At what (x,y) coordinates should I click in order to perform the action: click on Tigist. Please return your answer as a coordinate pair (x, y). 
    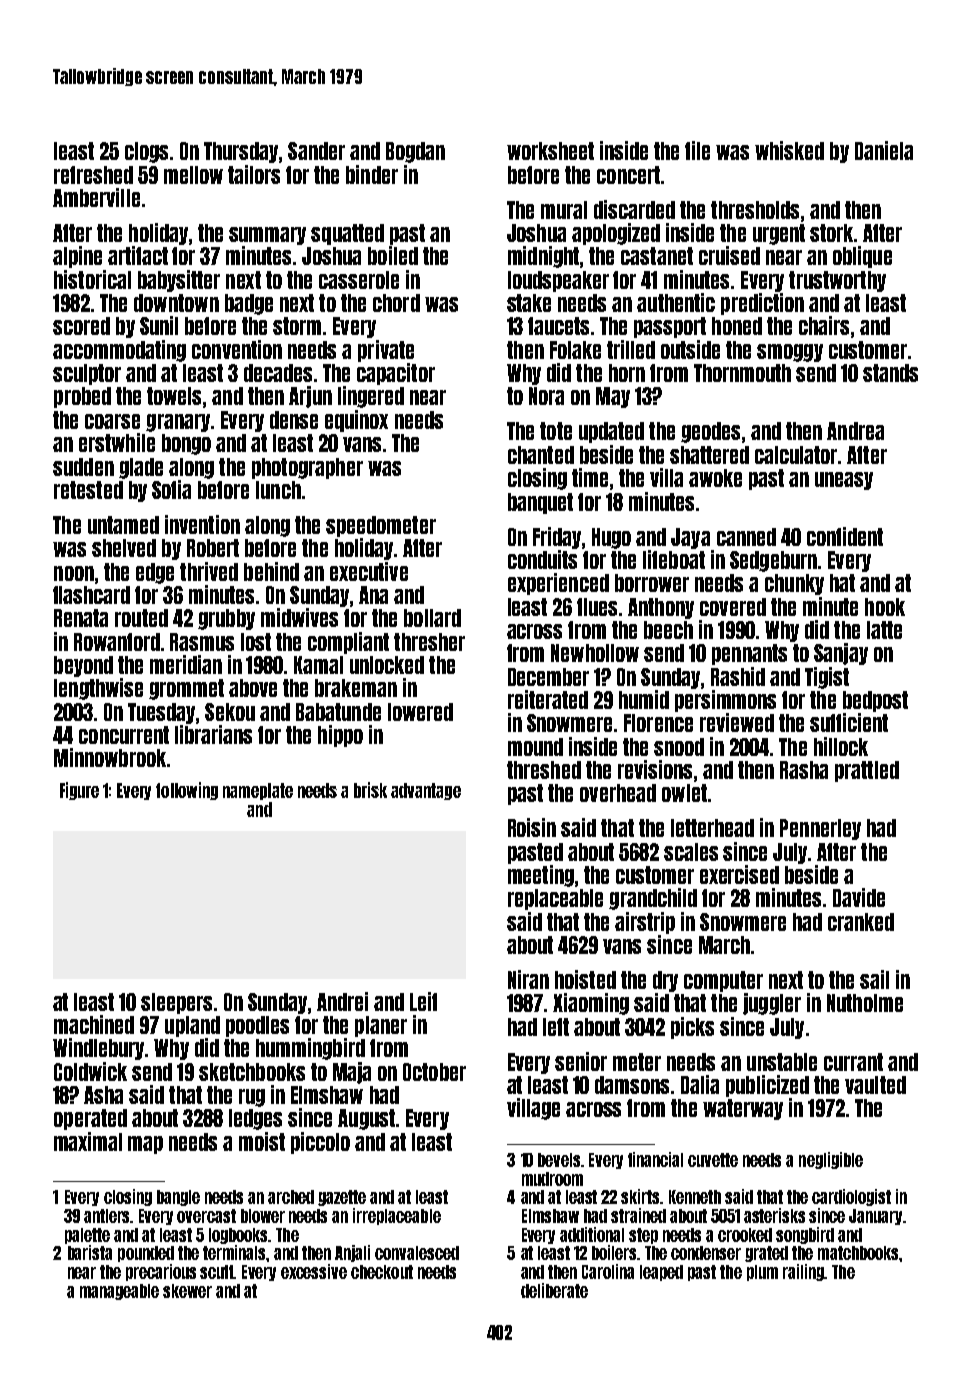
    Looking at the image, I should click on (827, 678).
